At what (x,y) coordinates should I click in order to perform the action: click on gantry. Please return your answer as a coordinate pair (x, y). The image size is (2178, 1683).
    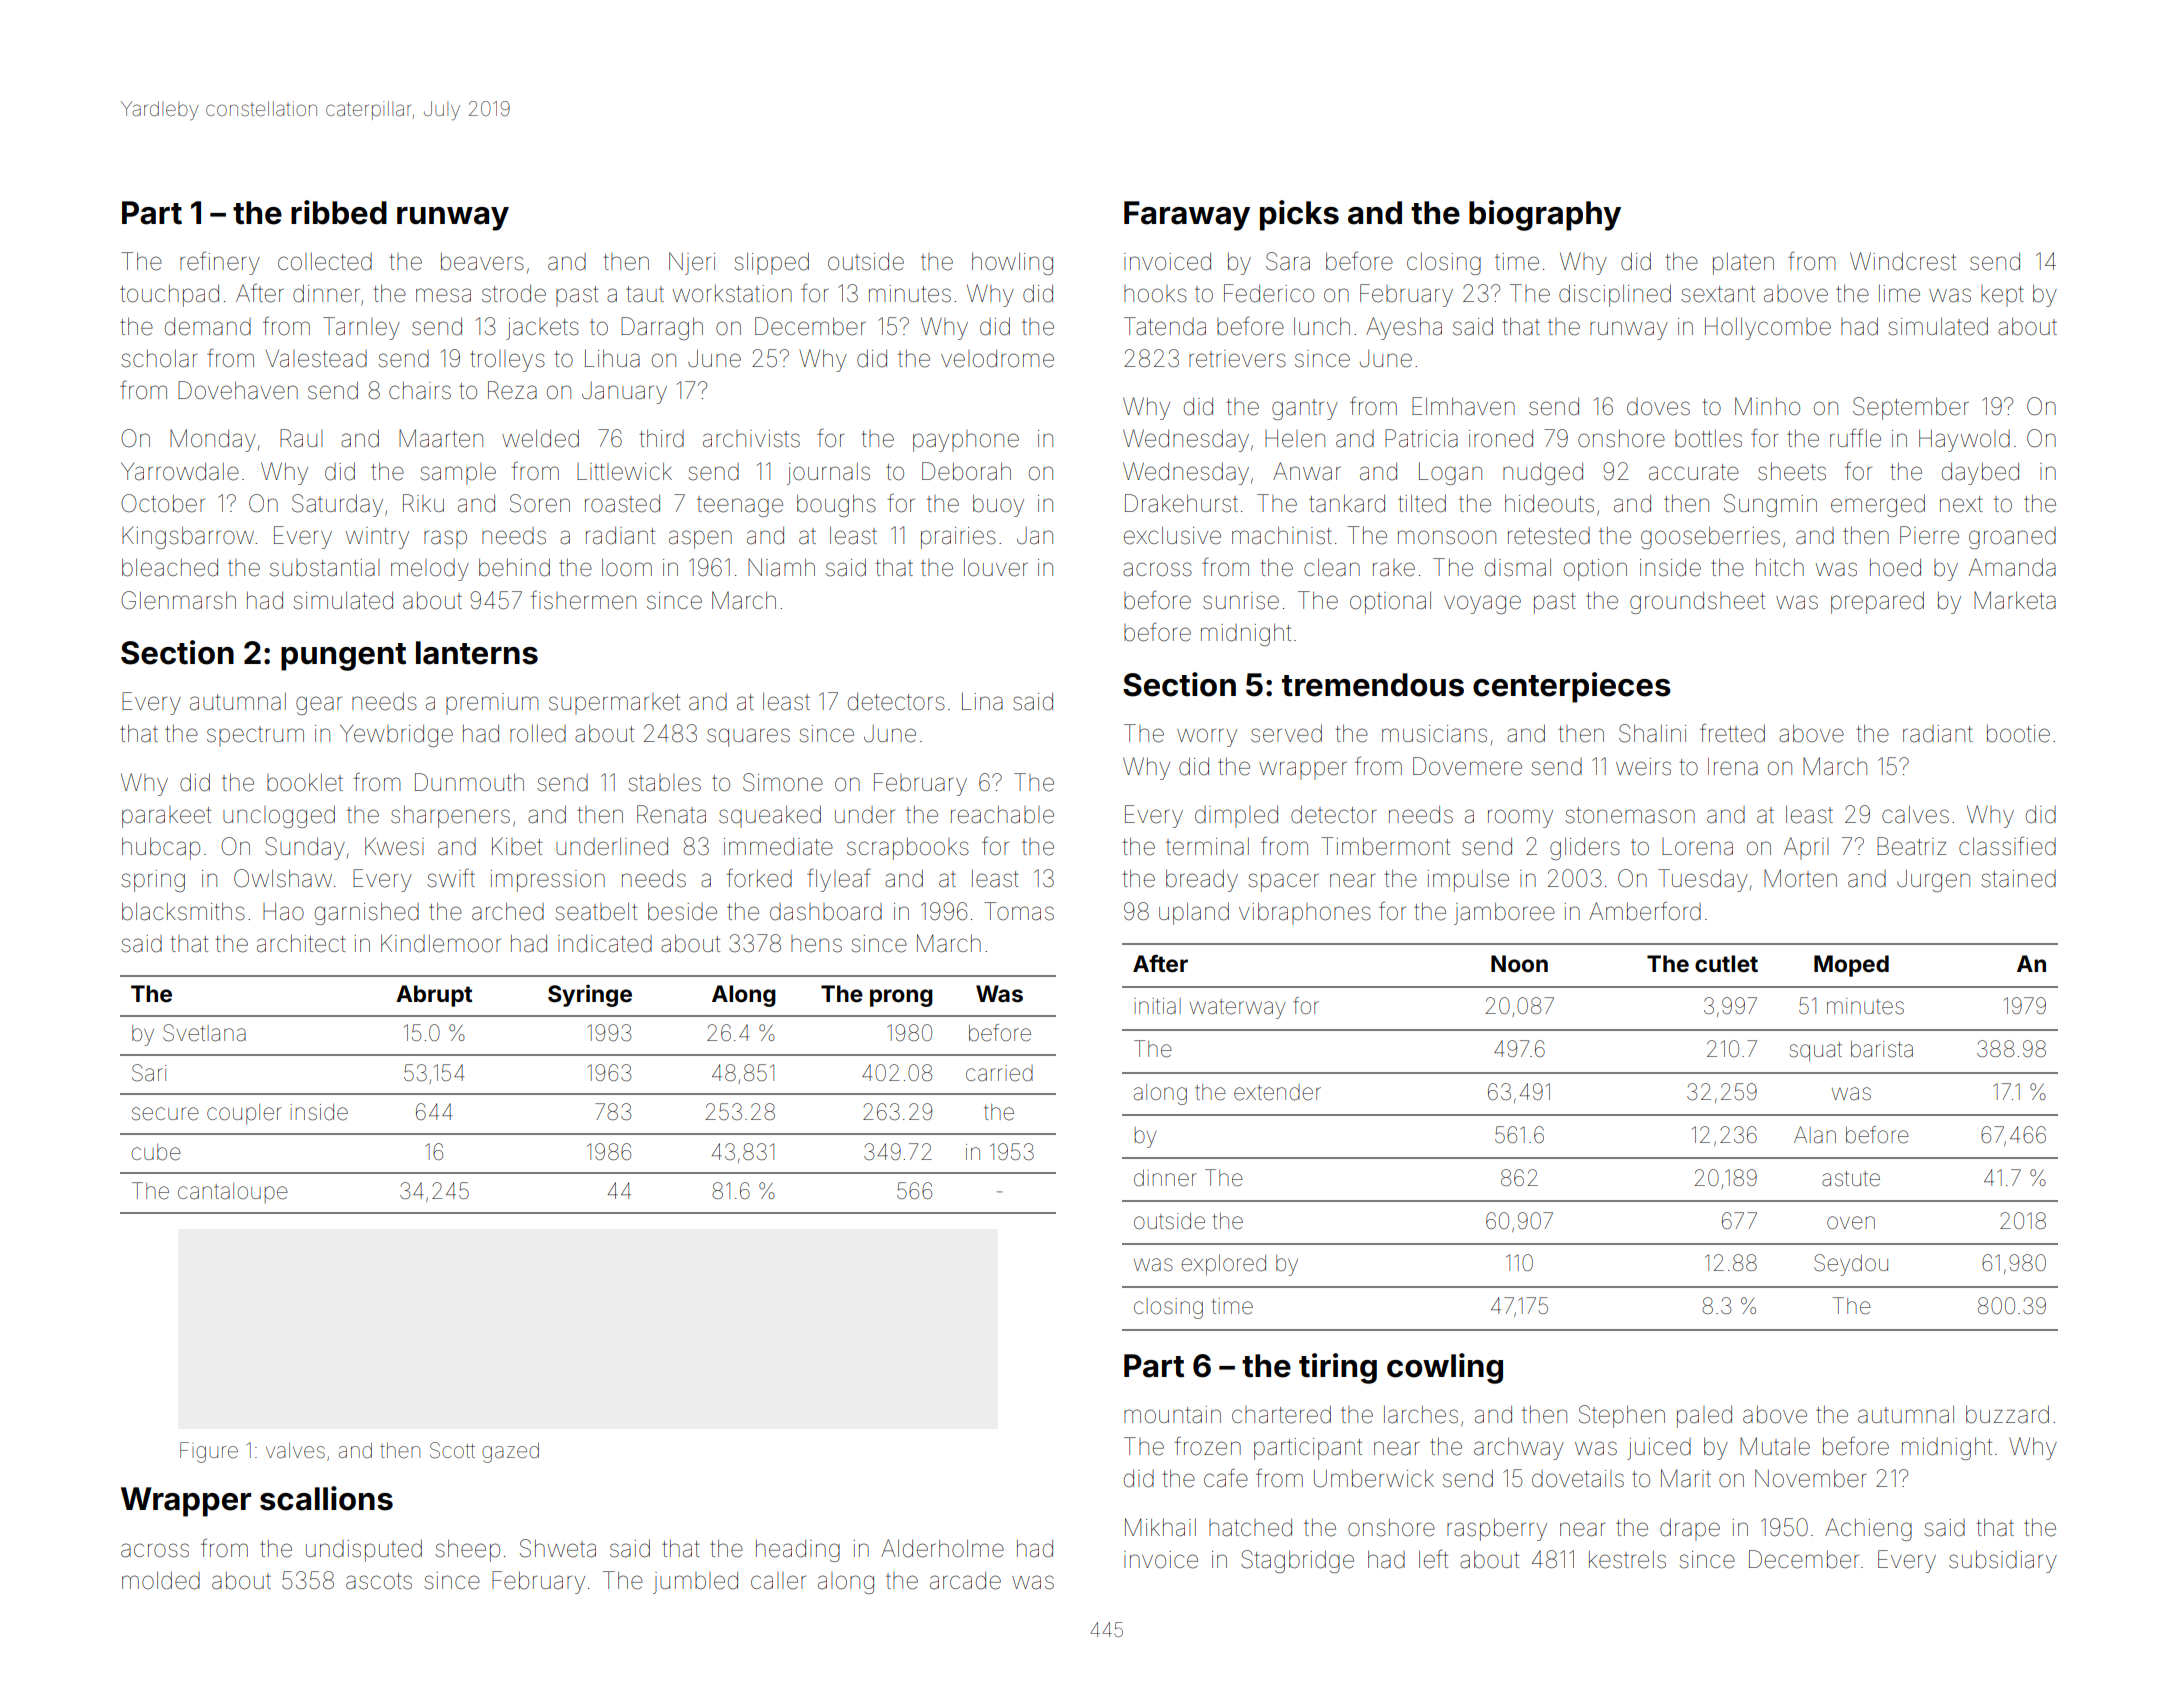
    Looking at the image, I should click on (1305, 409).
